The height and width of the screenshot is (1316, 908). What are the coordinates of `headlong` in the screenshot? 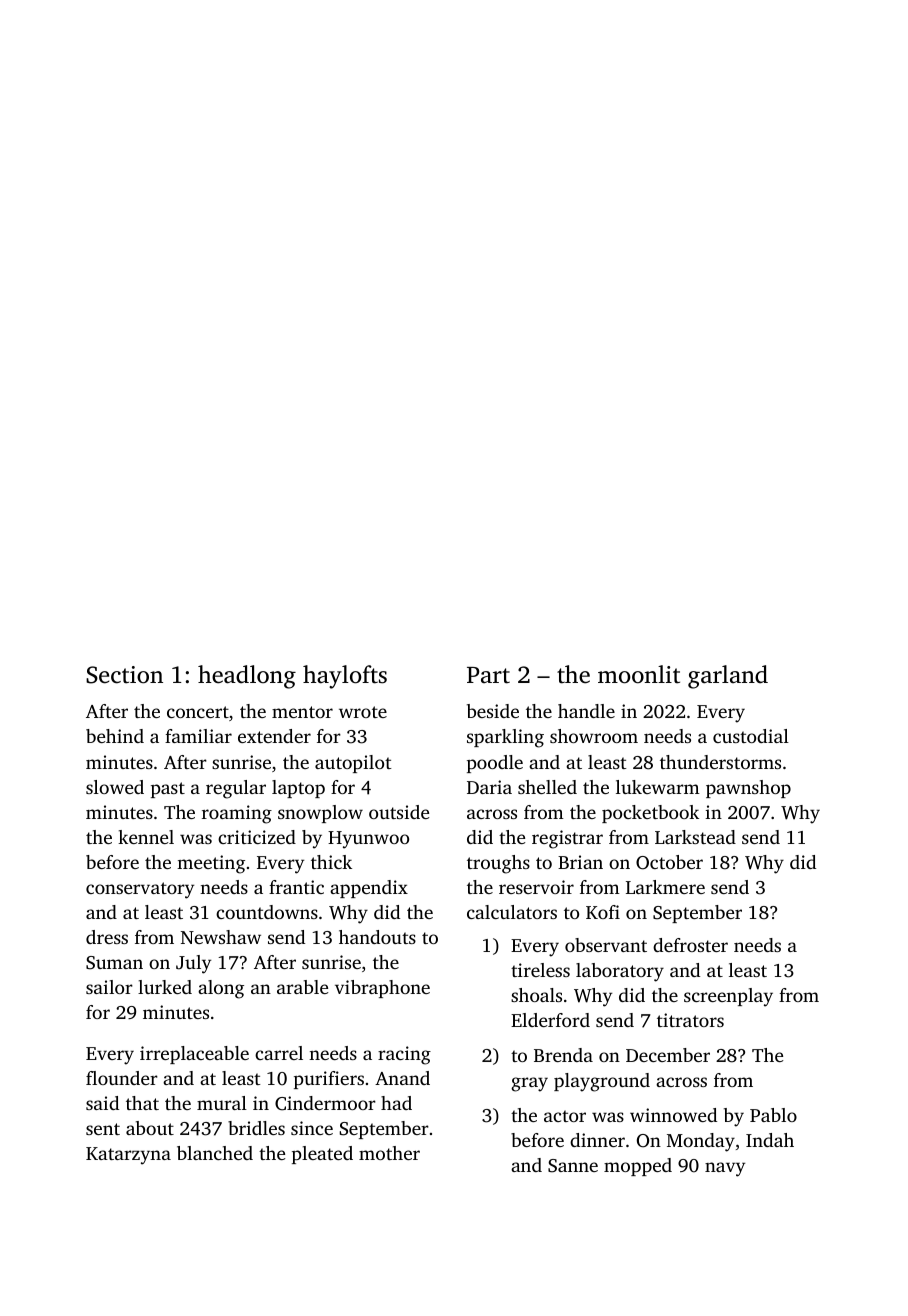 It's located at (247, 677).
